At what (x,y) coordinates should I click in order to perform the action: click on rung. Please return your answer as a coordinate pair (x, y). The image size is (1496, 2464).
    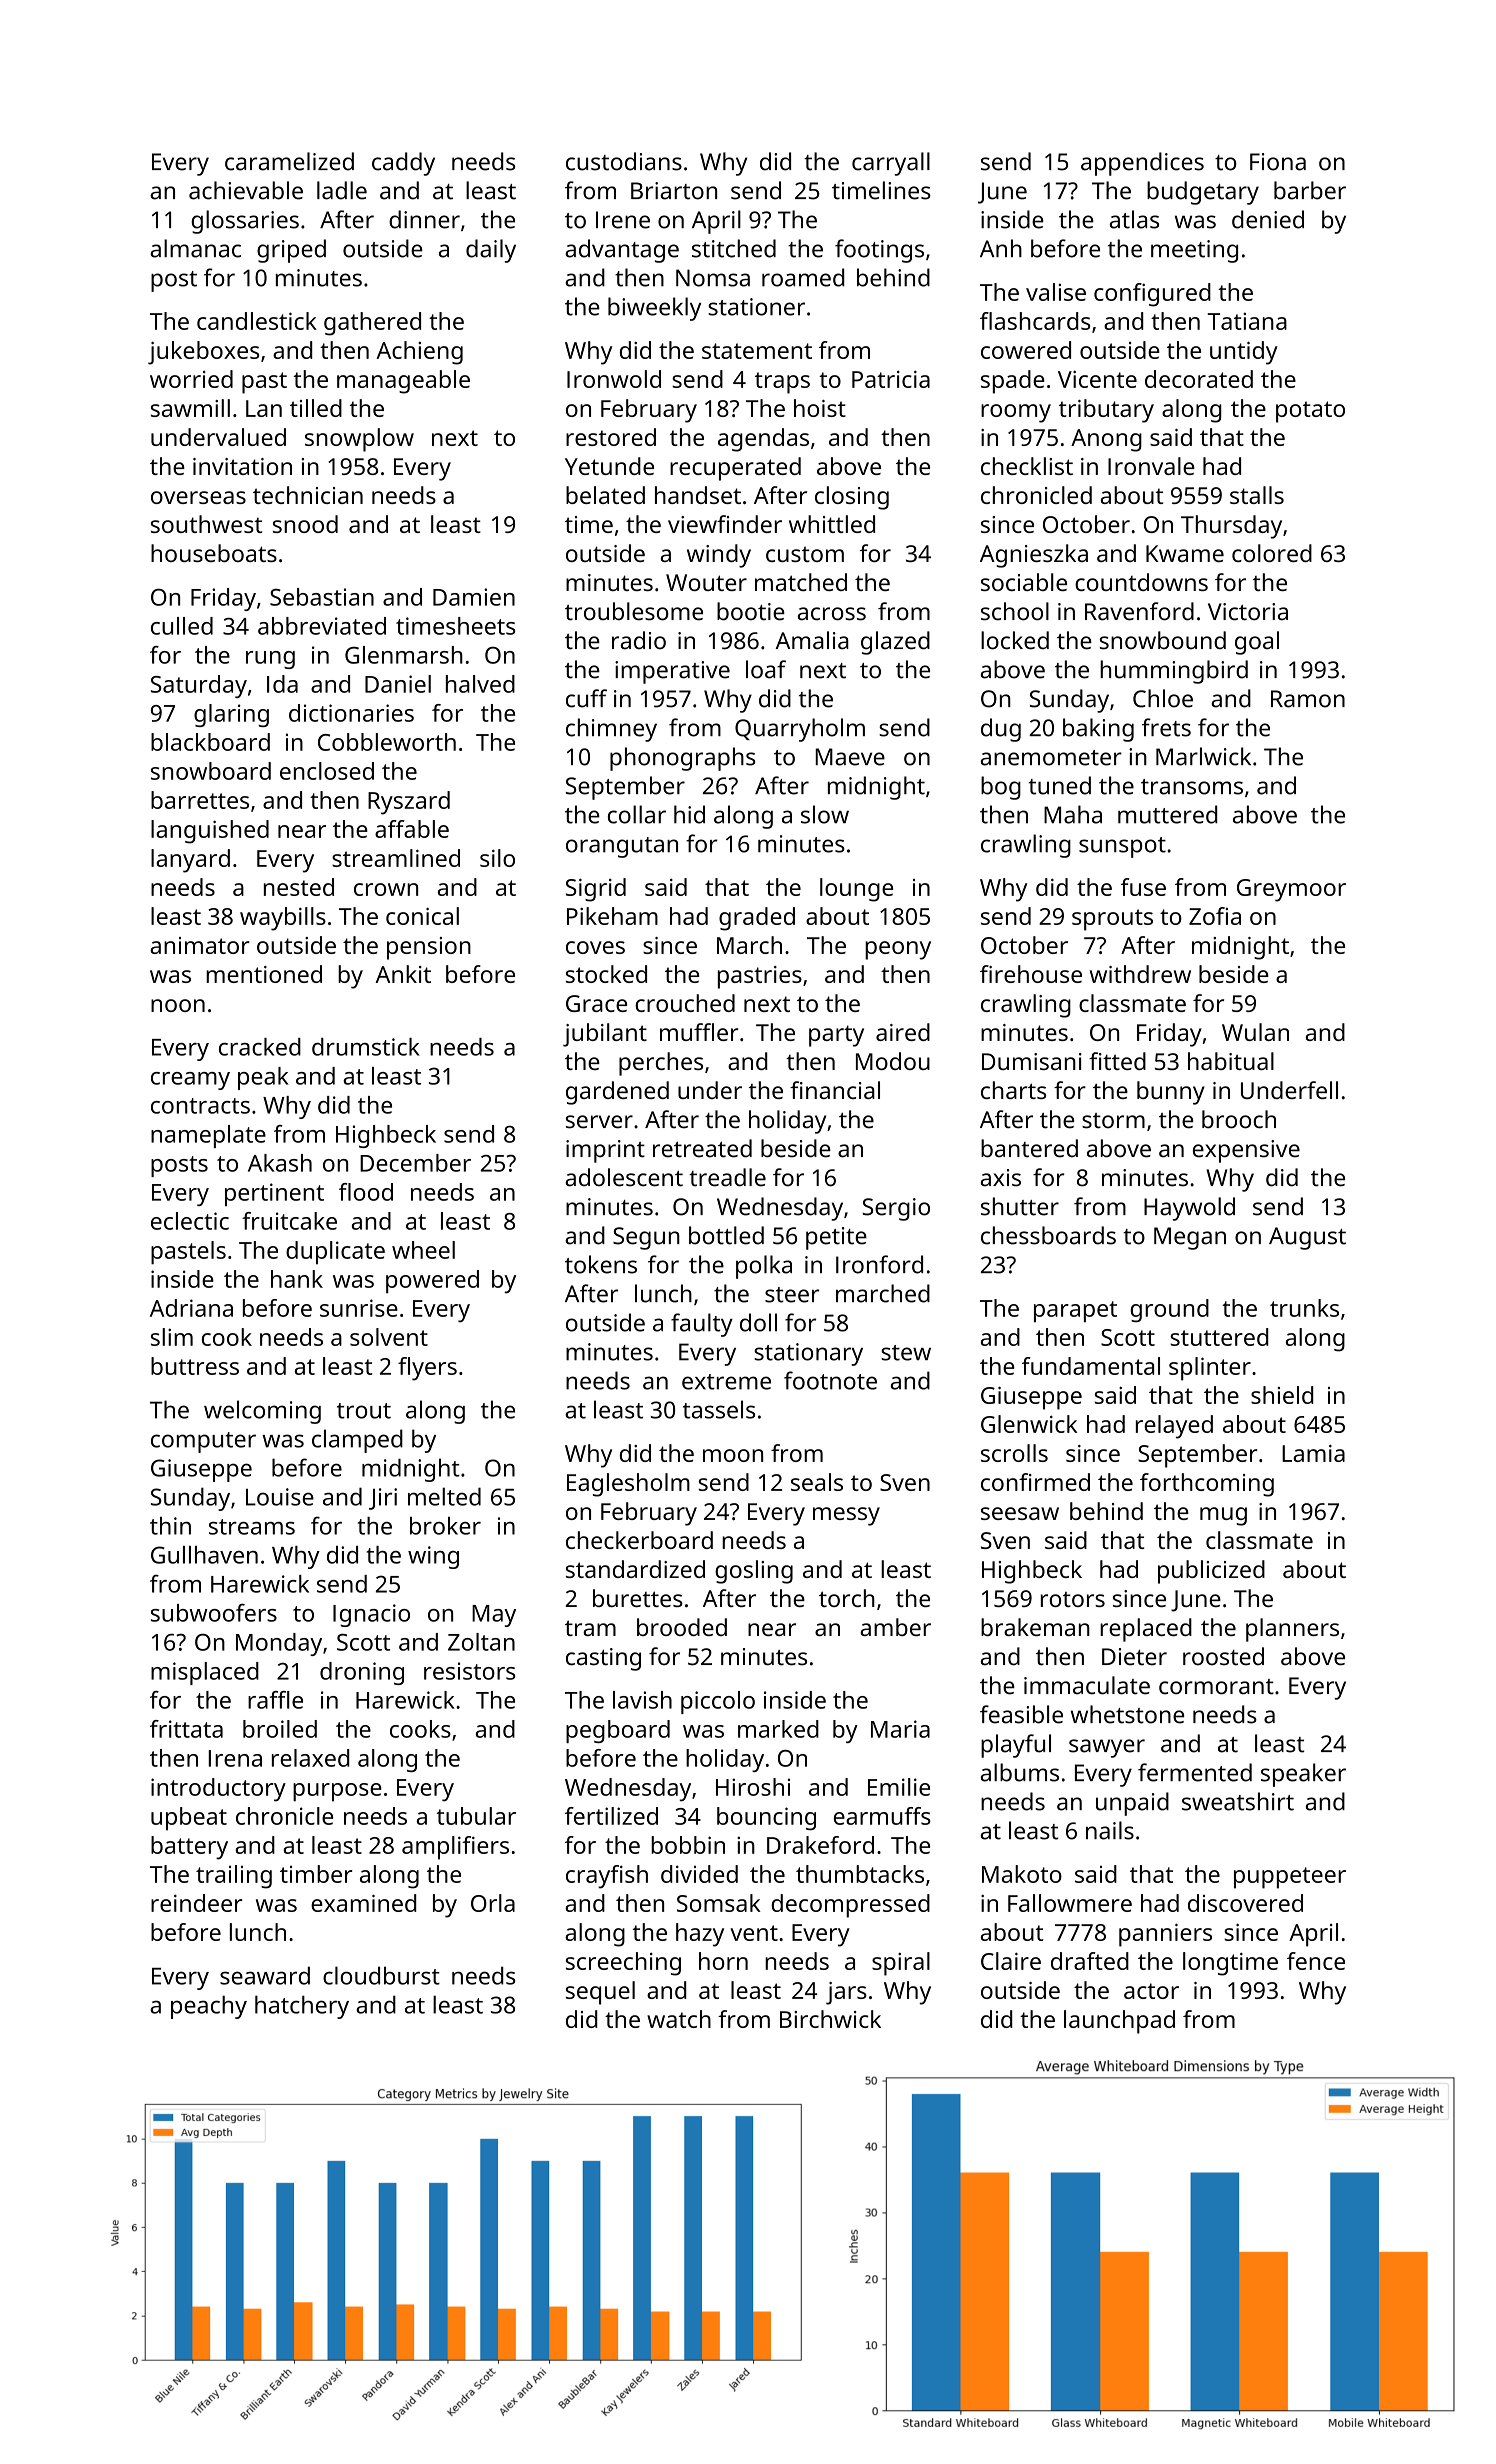
    Looking at the image, I should click on (270, 660).
